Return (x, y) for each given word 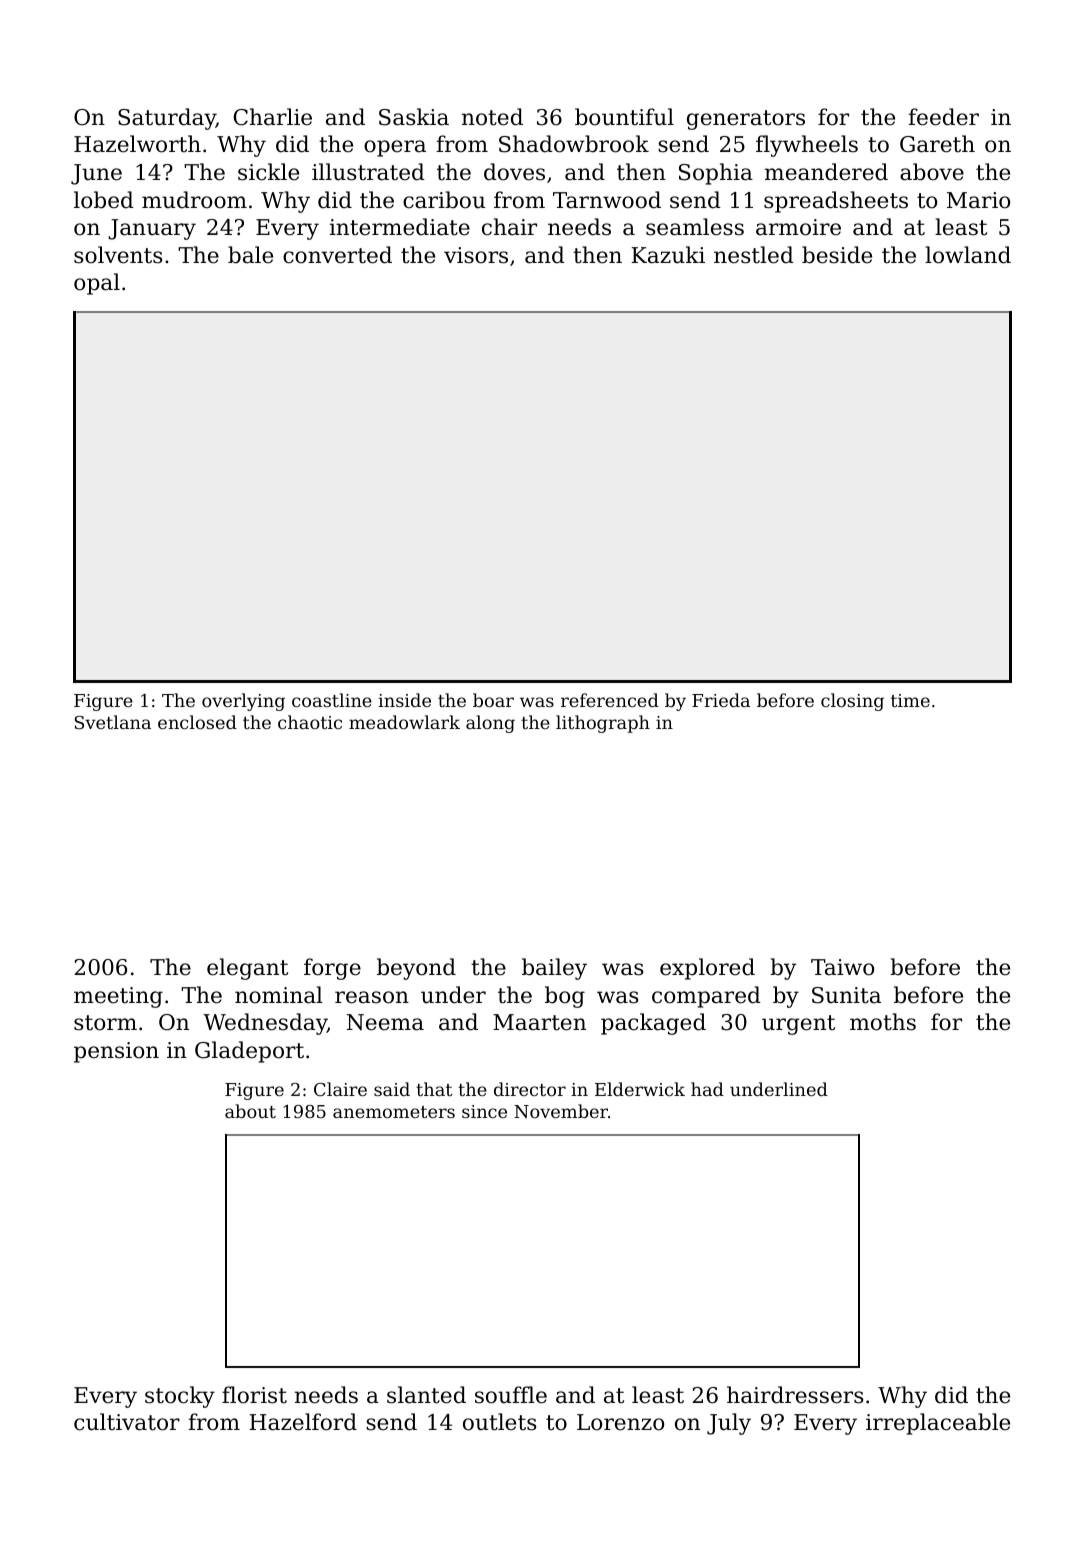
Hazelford (303, 1422)
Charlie (273, 117)
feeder (944, 117)
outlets (499, 1422)
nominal (279, 995)
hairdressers (795, 1395)
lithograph (603, 724)
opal (97, 284)
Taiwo (842, 967)
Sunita (846, 995)
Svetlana (113, 722)
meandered (826, 172)
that (434, 1089)
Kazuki (668, 255)
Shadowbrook (574, 144)
